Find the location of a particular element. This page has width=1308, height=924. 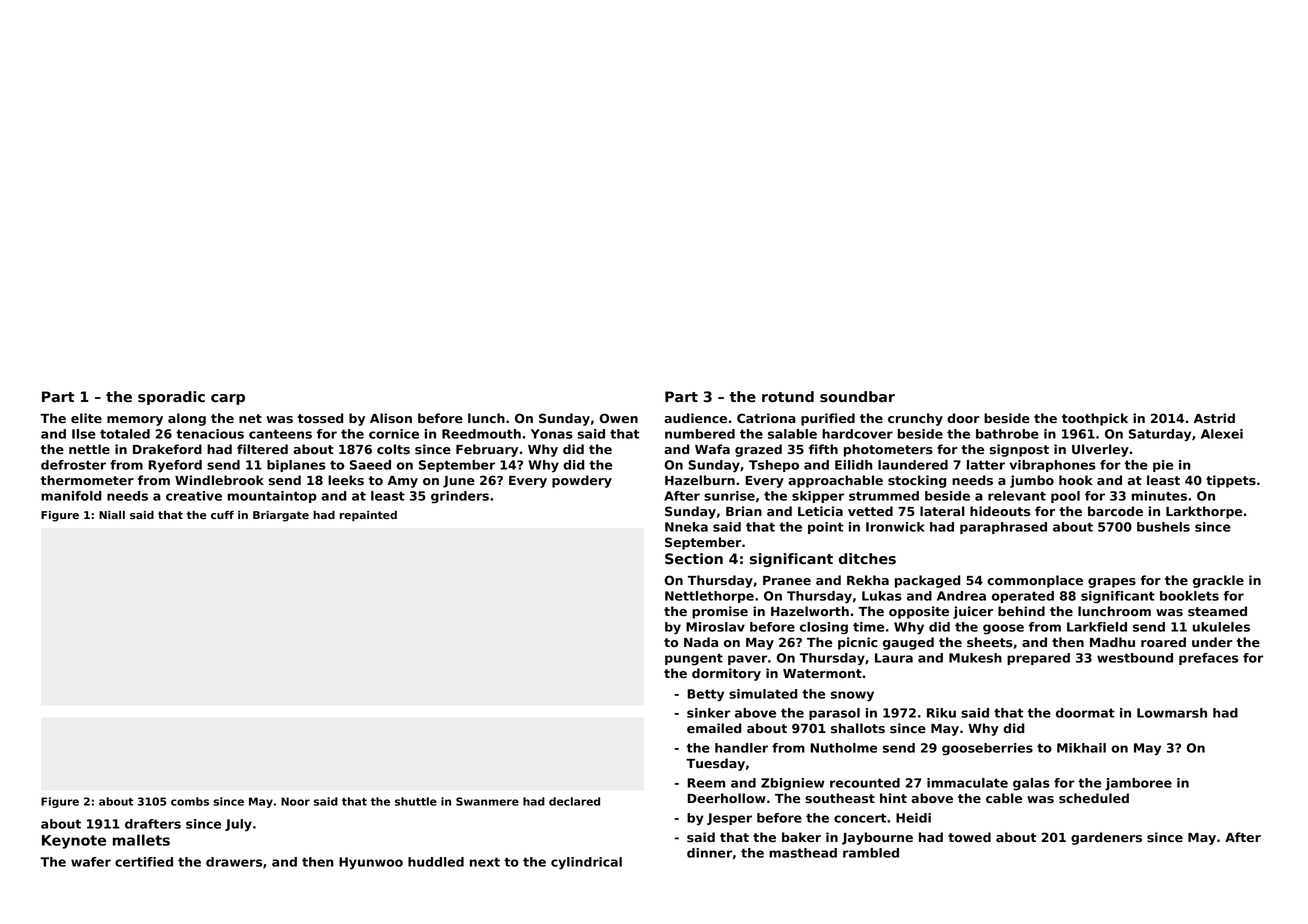

combs is located at coordinates (190, 801).
